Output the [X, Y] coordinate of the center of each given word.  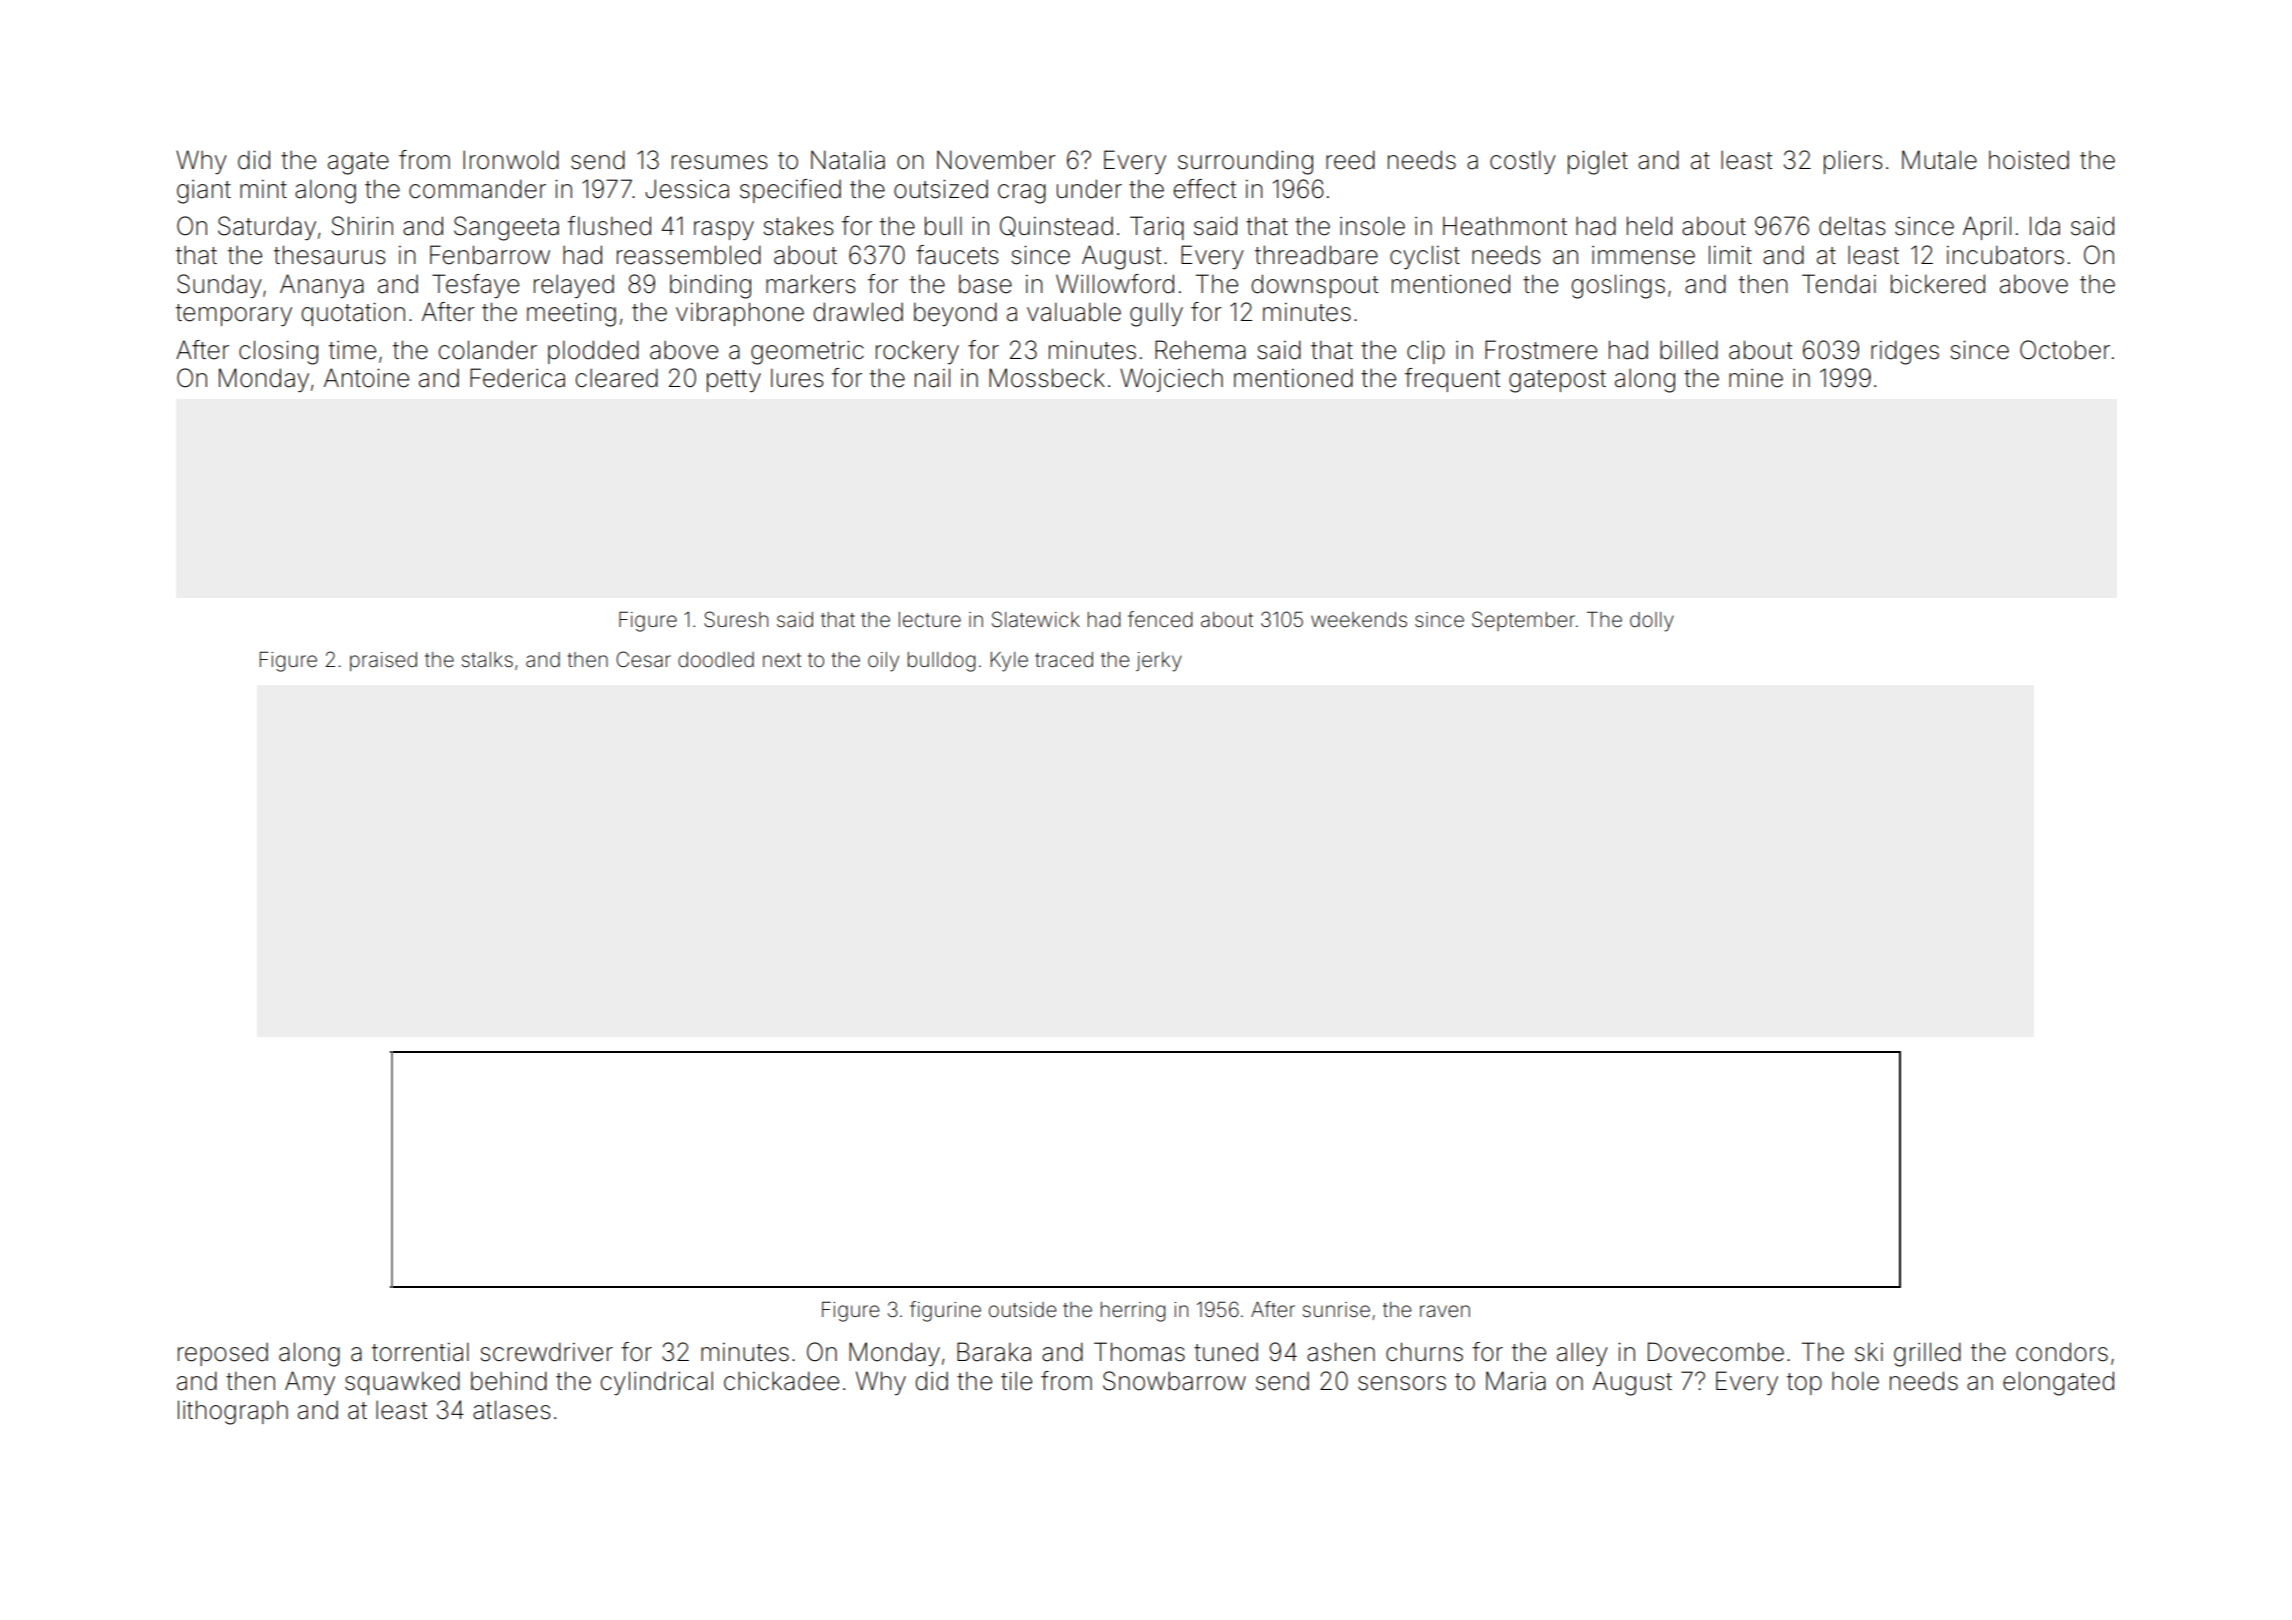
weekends [1359, 620]
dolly [1652, 622]
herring [1133, 1312]
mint [263, 189]
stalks [487, 660]
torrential [420, 1352]
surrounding [1245, 162]
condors [2062, 1352]
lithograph [233, 1412]
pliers [1853, 162]
